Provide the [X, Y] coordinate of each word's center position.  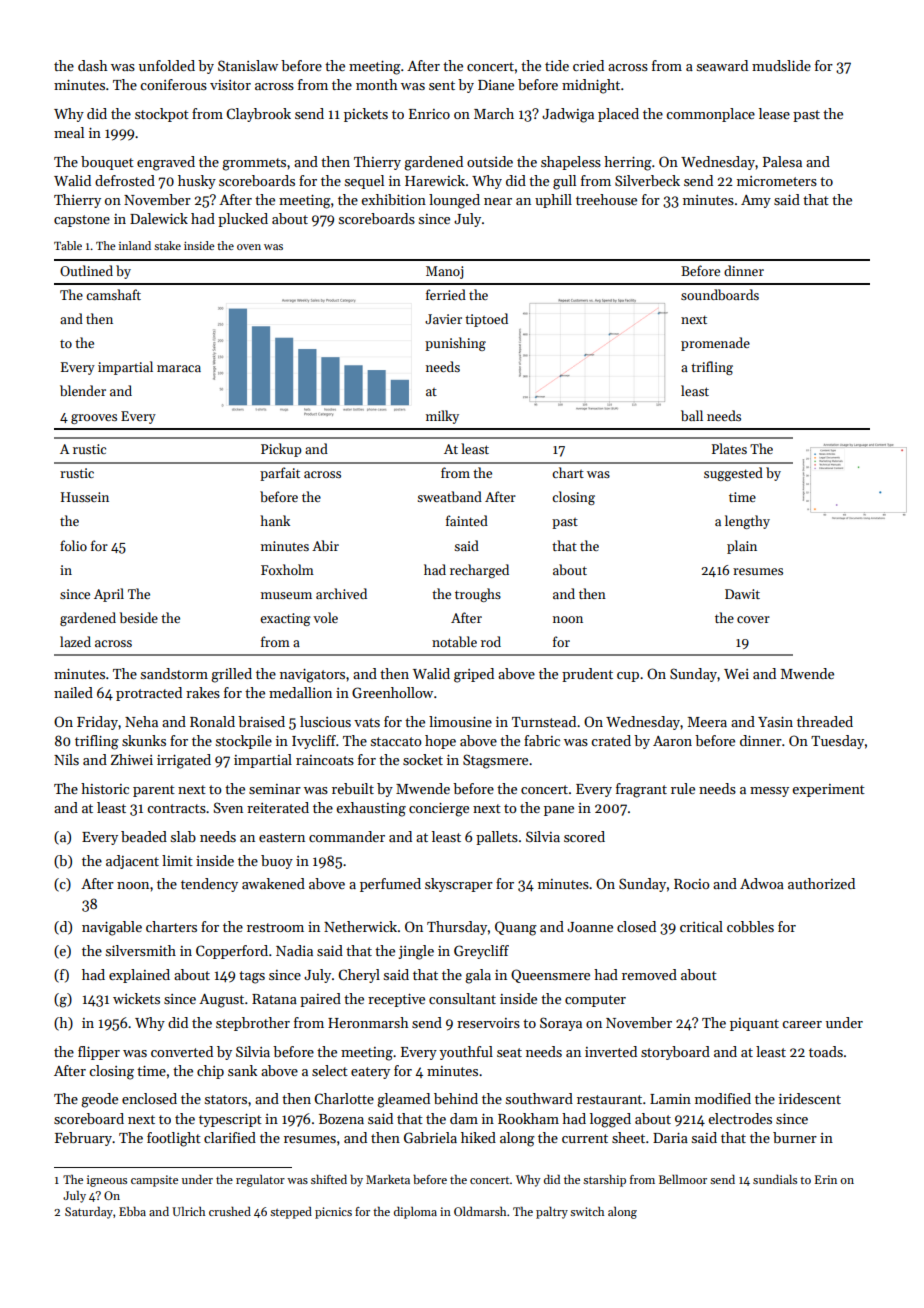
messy [769, 792]
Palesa [782, 161]
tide [557, 65]
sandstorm [174, 673]
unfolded [167, 65]
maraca [179, 368]
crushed [230, 1211]
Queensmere [550, 976]
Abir [325, 545]
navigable [112, 928]
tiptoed [486, 320]
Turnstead [544, 721]
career [802, 1024]
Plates [729, 448]
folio [73, 545]
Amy [756, 201]
